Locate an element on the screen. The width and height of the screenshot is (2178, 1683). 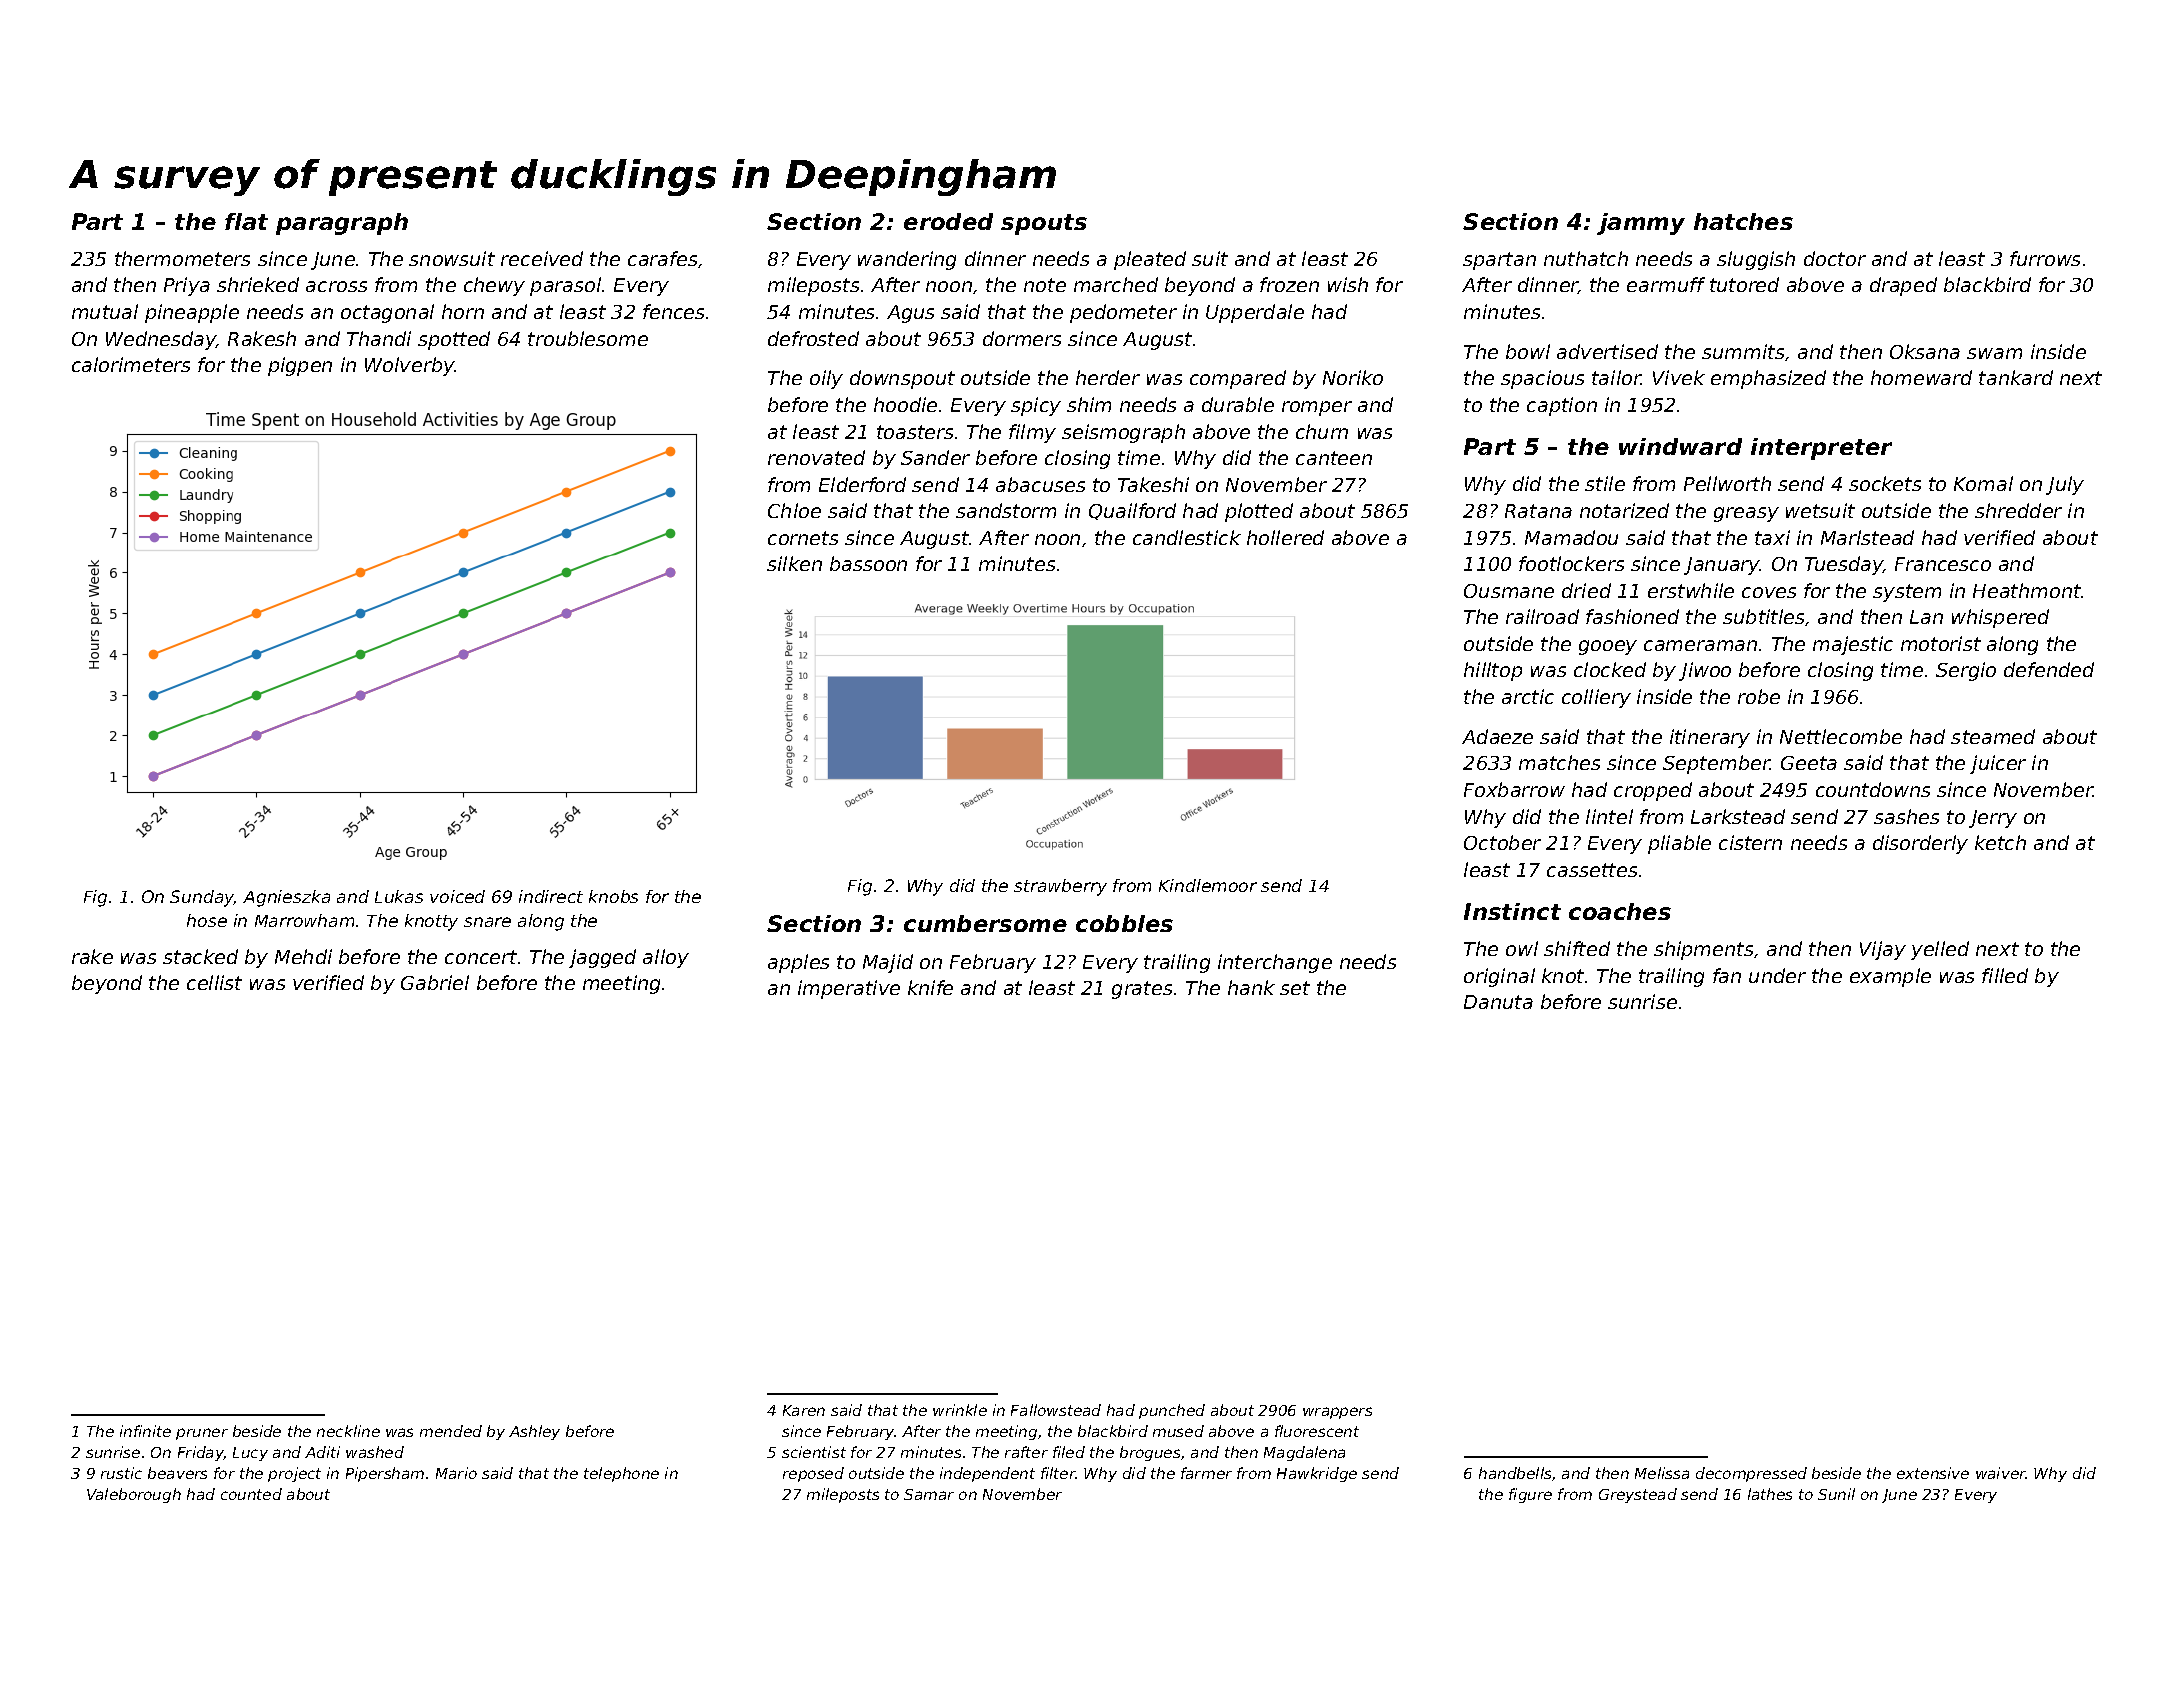
knobs is located at coordinates (613, 896).
